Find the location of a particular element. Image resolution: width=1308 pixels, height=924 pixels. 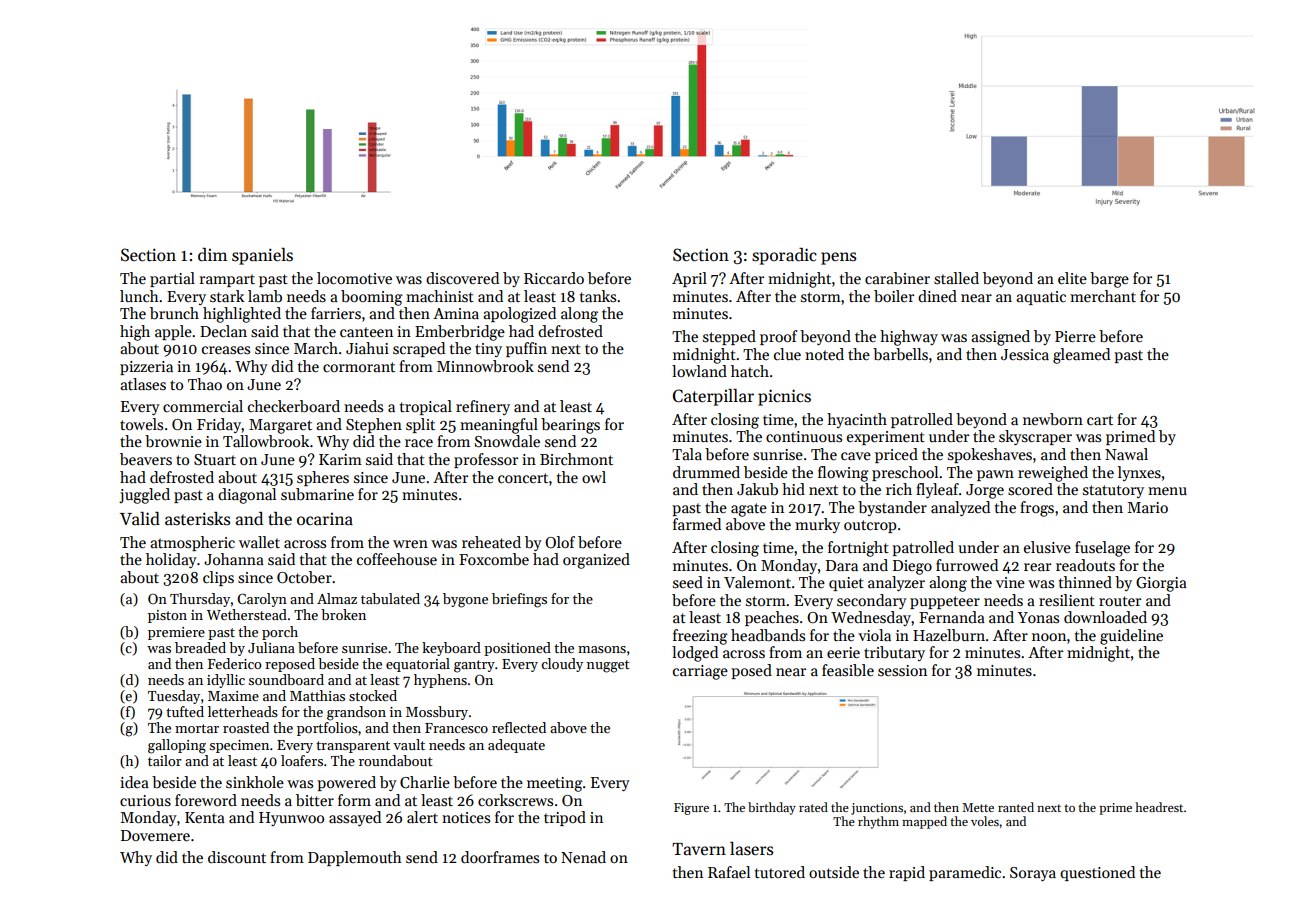

freezing is located at coordinates (700, 637).
